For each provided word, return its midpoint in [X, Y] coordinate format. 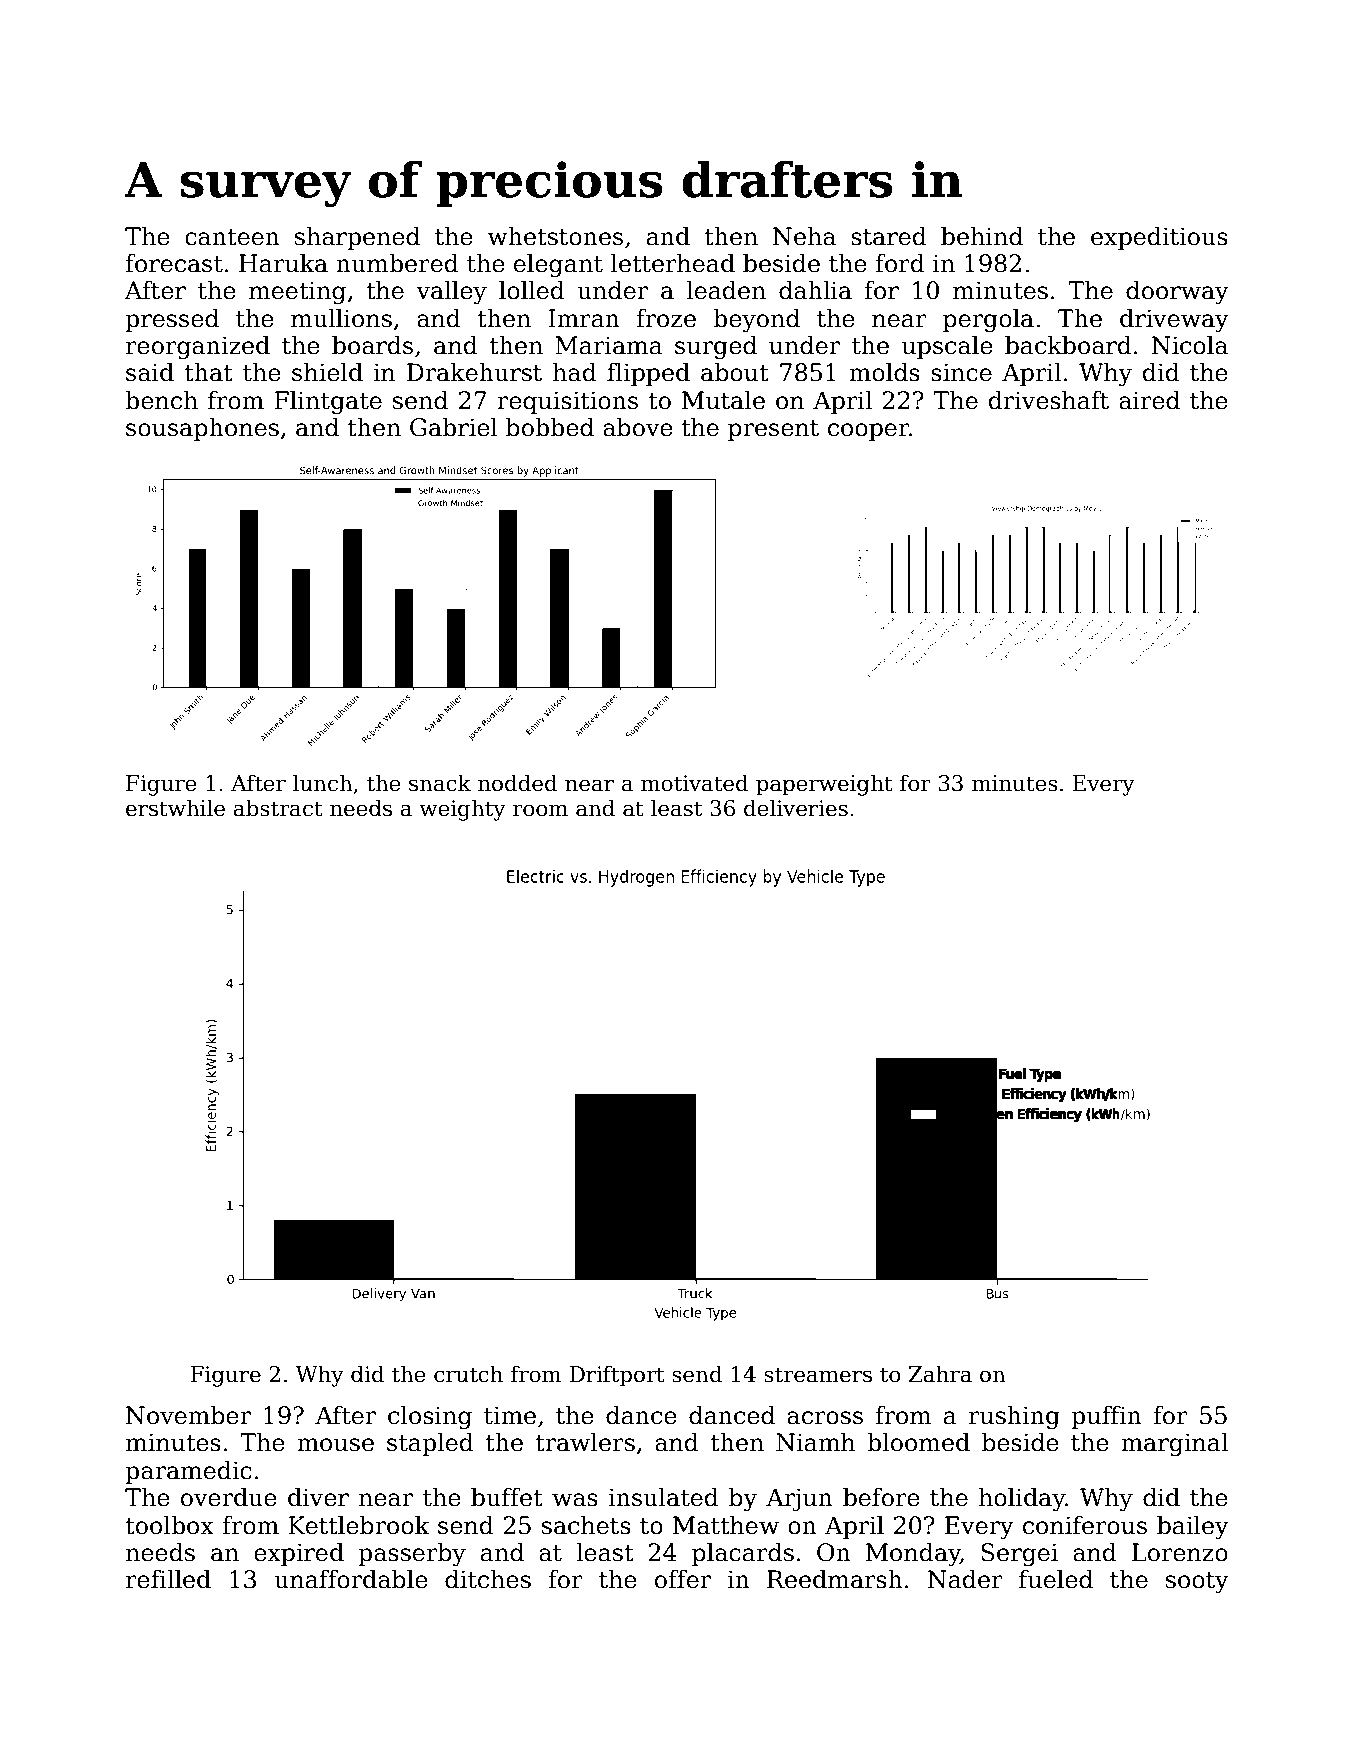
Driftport [617, 1376]
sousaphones [202, 429]
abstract [278, 808]
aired [1149, 400]
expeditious [1159, 238]
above [638, 427]
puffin [1106, 1417]
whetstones [555, 236]
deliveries [796, 808]
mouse [335, 1445]
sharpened [357, 238]
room [540, 810]
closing [430, 1417]
